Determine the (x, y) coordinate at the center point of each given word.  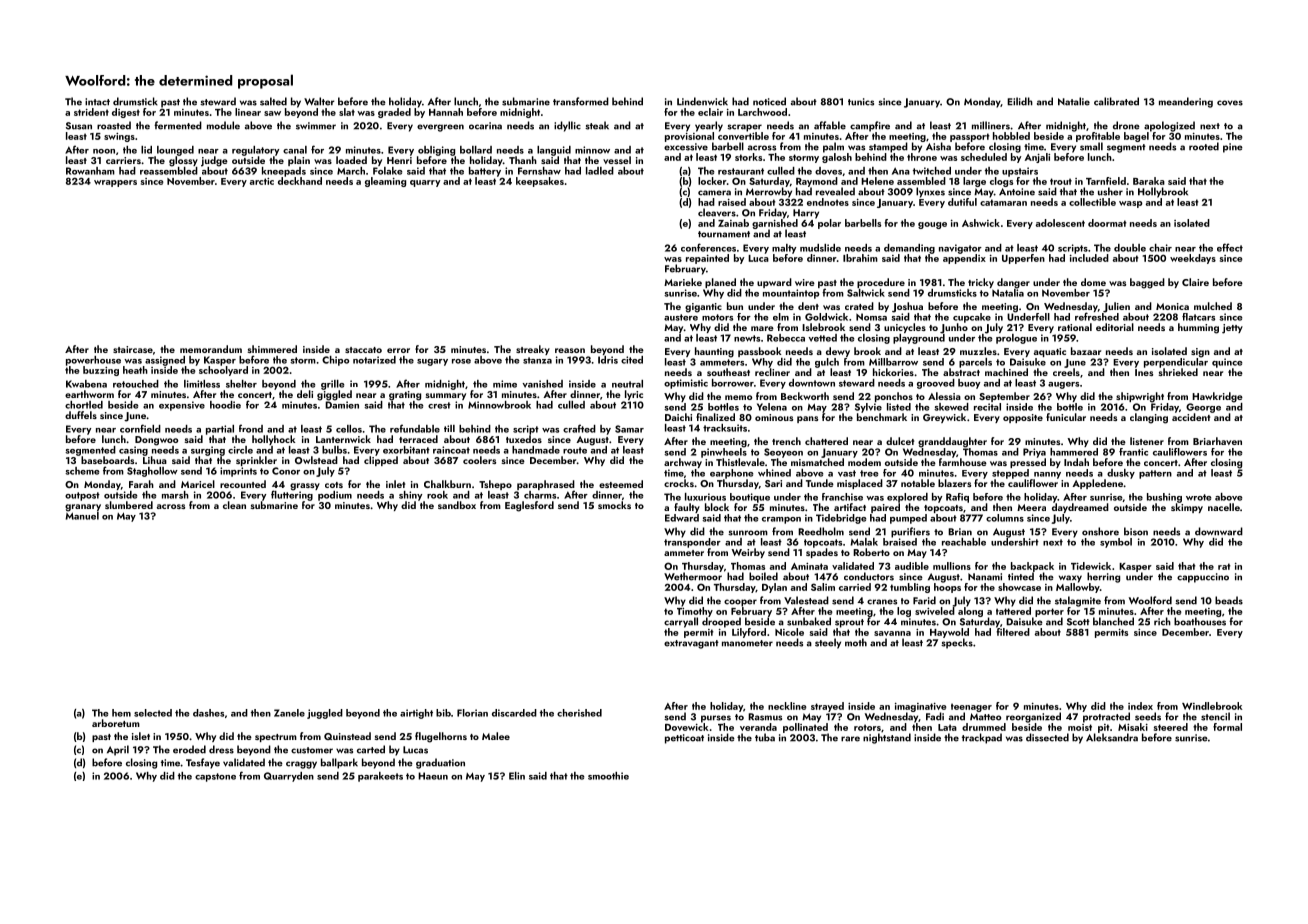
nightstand (887, 738)
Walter (319, 101)
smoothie (608, 776)
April (118, 750)
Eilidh (1020, 101)
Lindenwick (702, 101)
